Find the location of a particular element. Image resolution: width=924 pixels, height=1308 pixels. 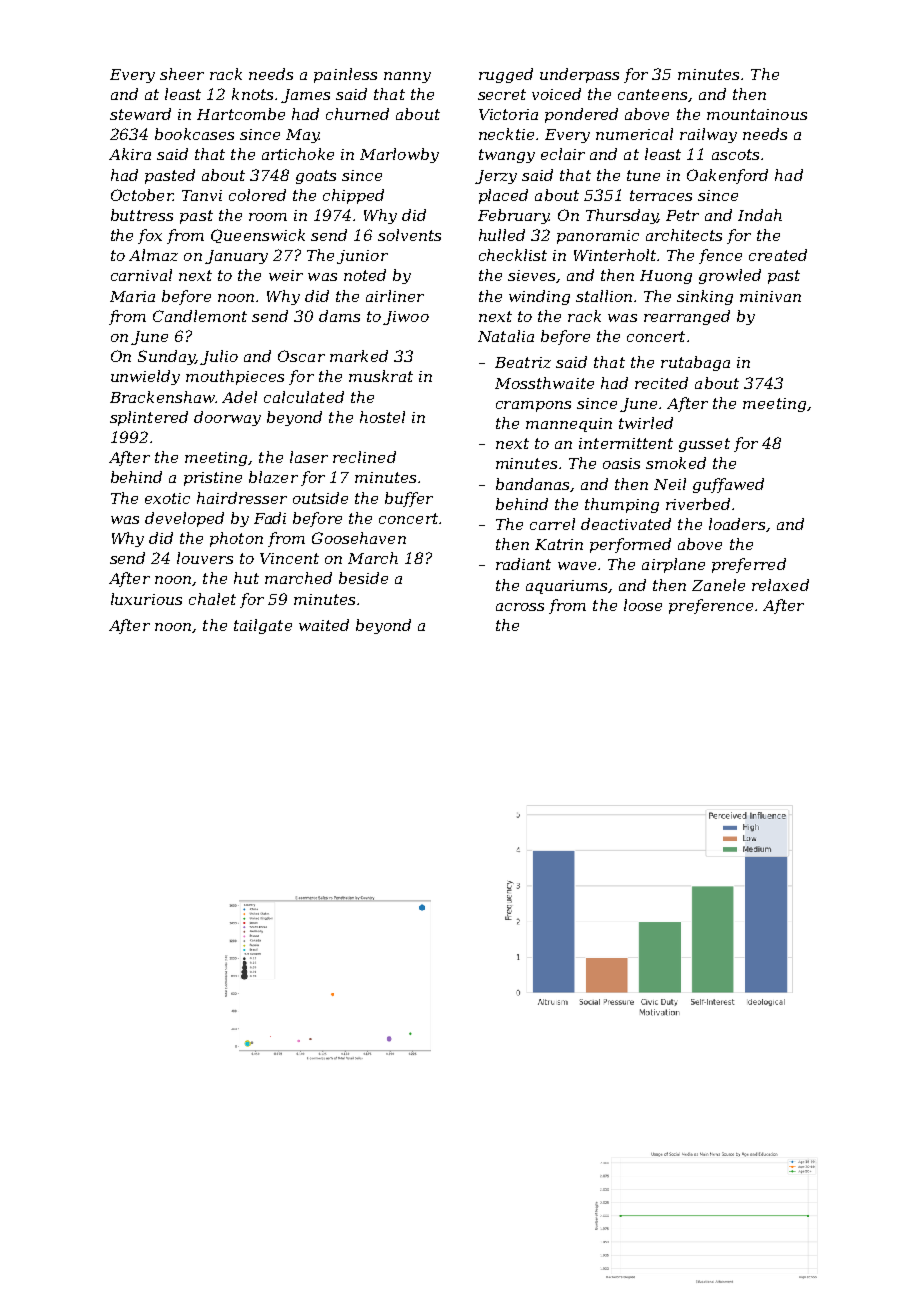

unwieldy is located at coordinates (145, 377).
